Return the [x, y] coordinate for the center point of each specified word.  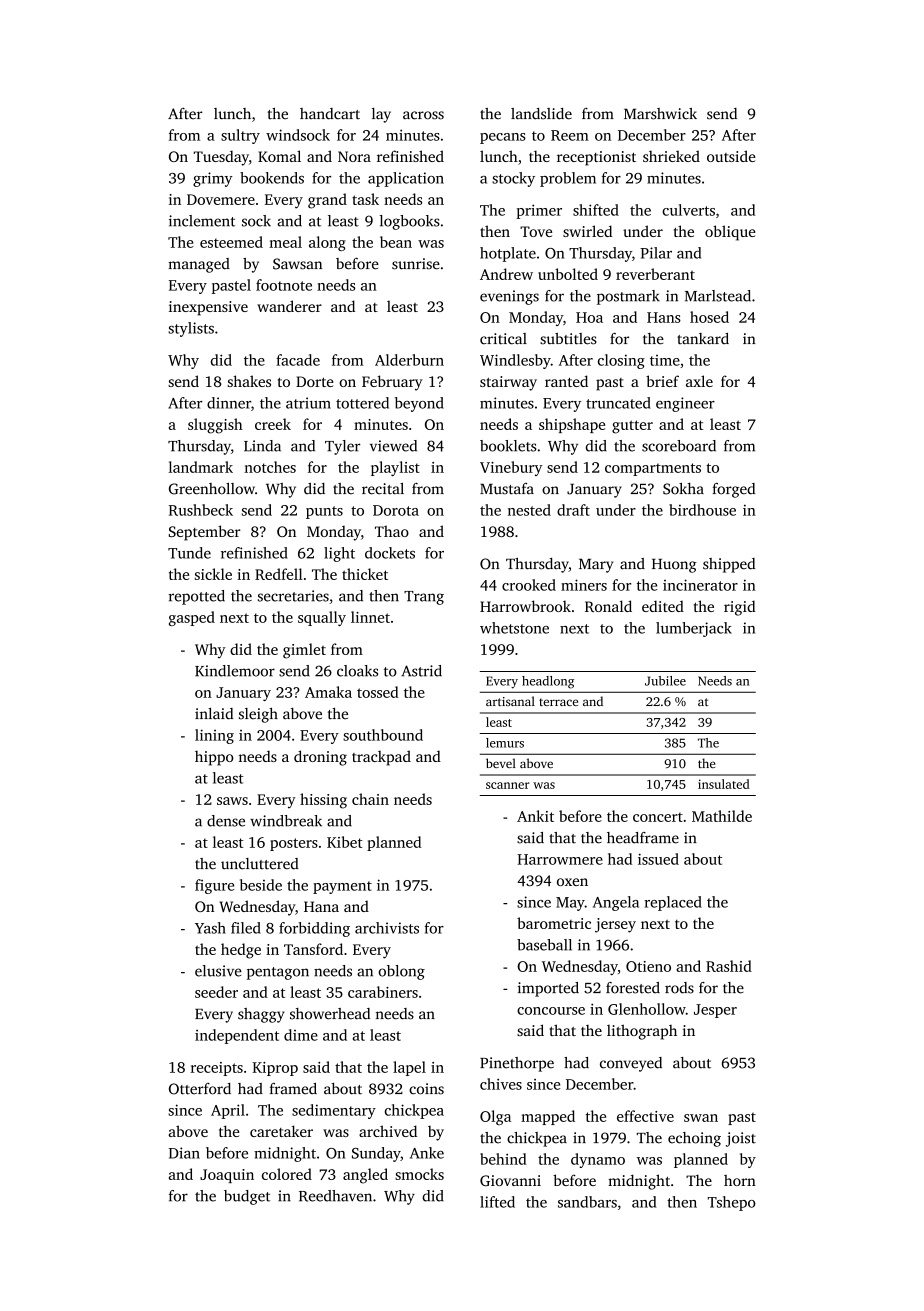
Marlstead [718, 296]
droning [320, 758]
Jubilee [665, 681]
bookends [272, 178]
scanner [508, 785]
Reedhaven [335, 1196]
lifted [497, 1202]
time [665, 360]
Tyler [342, 447]
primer [539, 211]
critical [503, 339]
